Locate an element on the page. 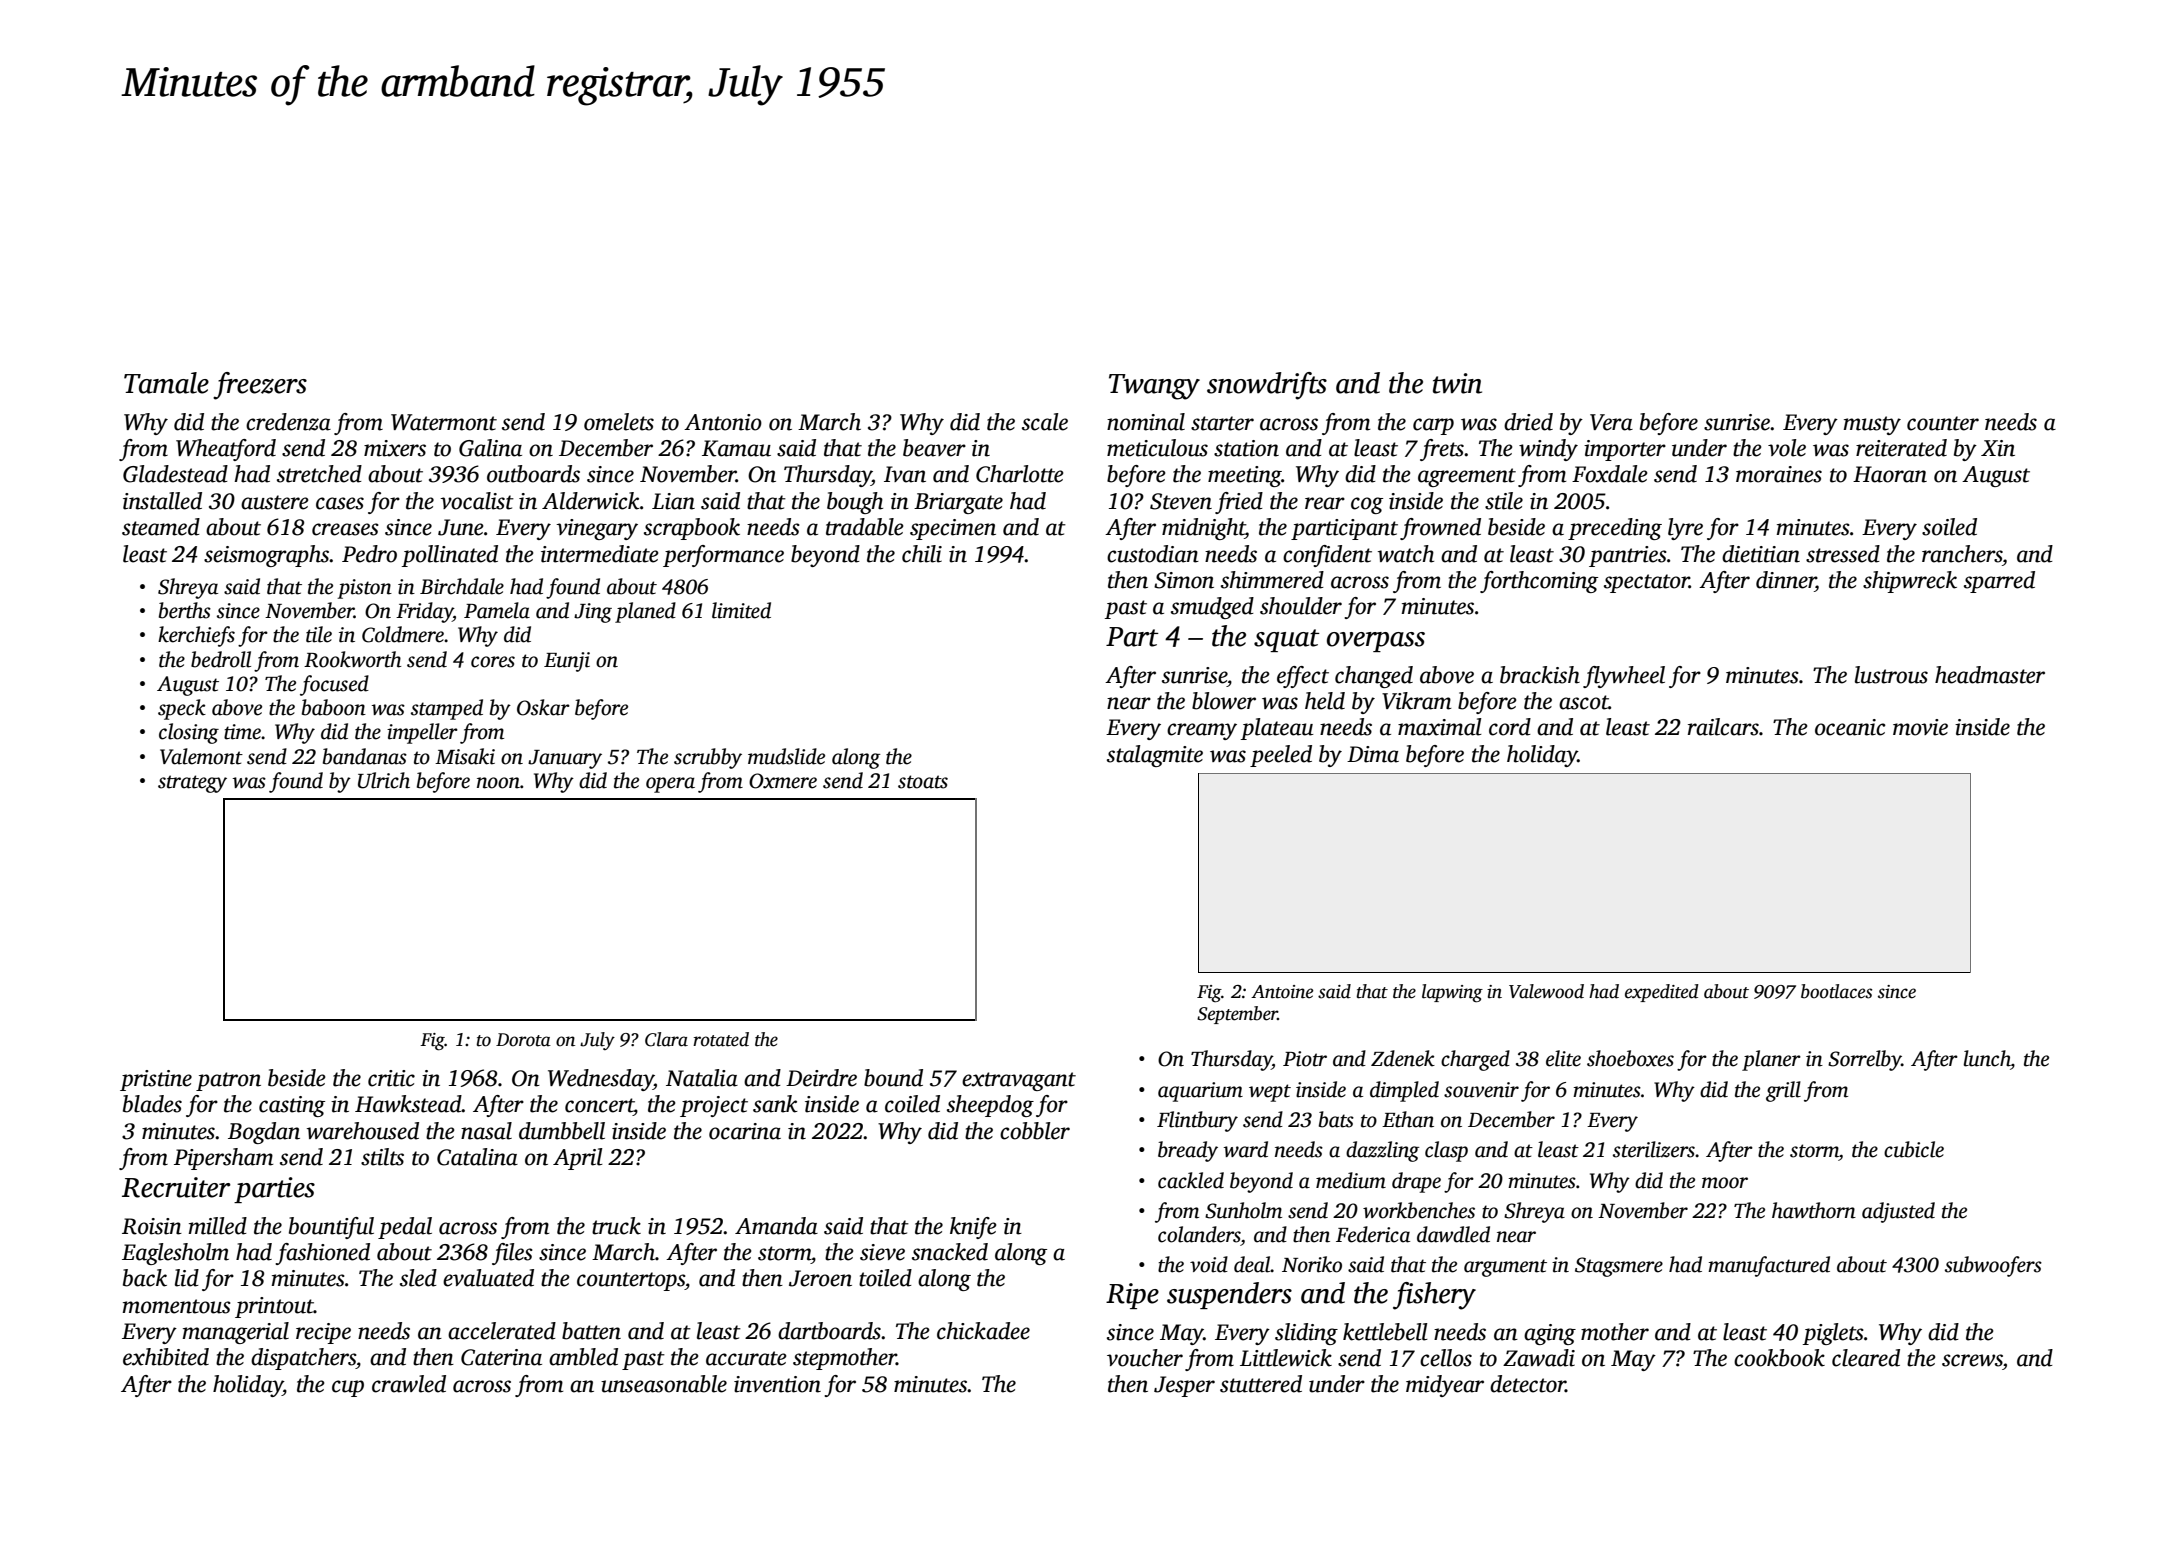  stoats is located at coordinates (923, 782).
